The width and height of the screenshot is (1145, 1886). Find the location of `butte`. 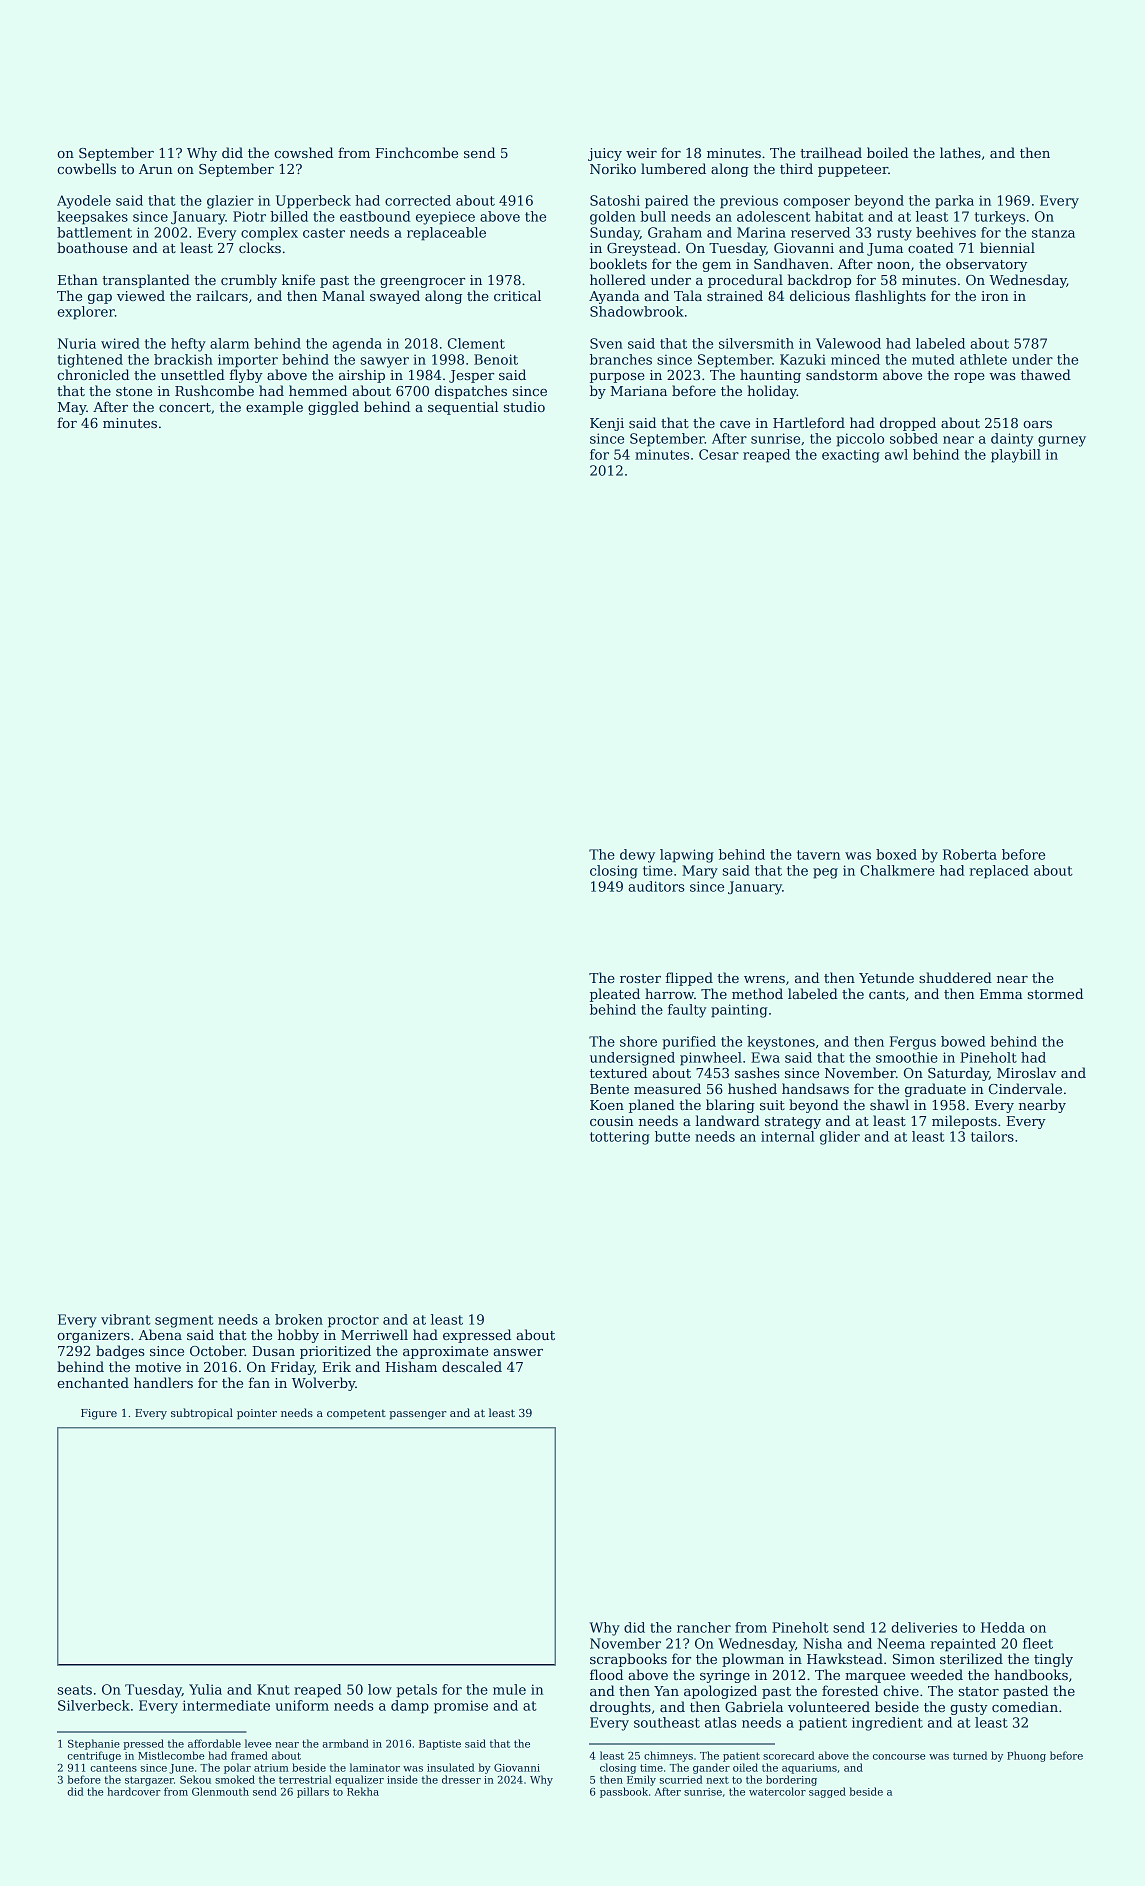

butte is located at coordinates (672, 1136).
